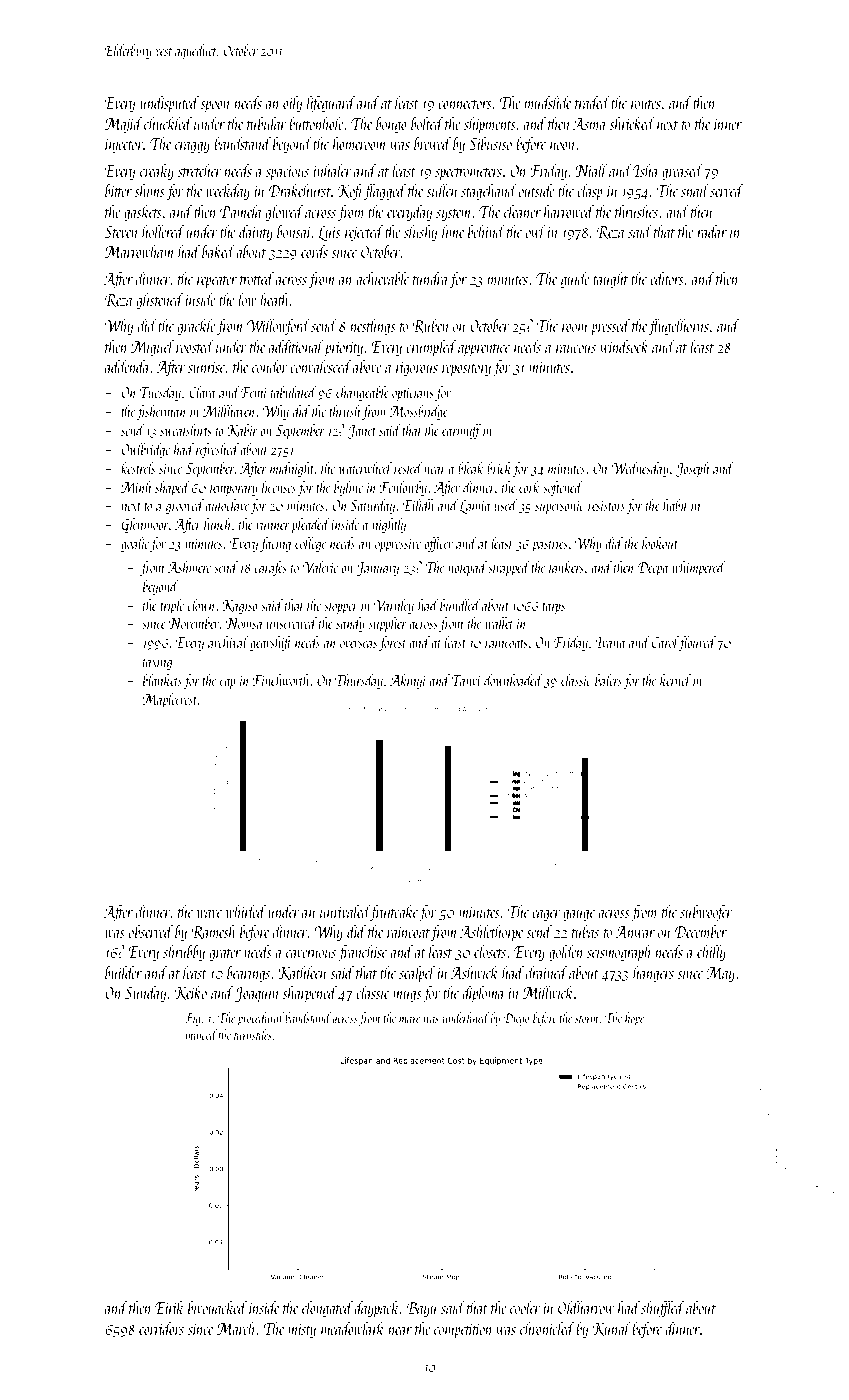 Image resolution: width=849 pixels, height=1400 pixels. What do you see at coordinates (409, 1019) in the document?
I see `mare` at bounding box center [409, 1019].
